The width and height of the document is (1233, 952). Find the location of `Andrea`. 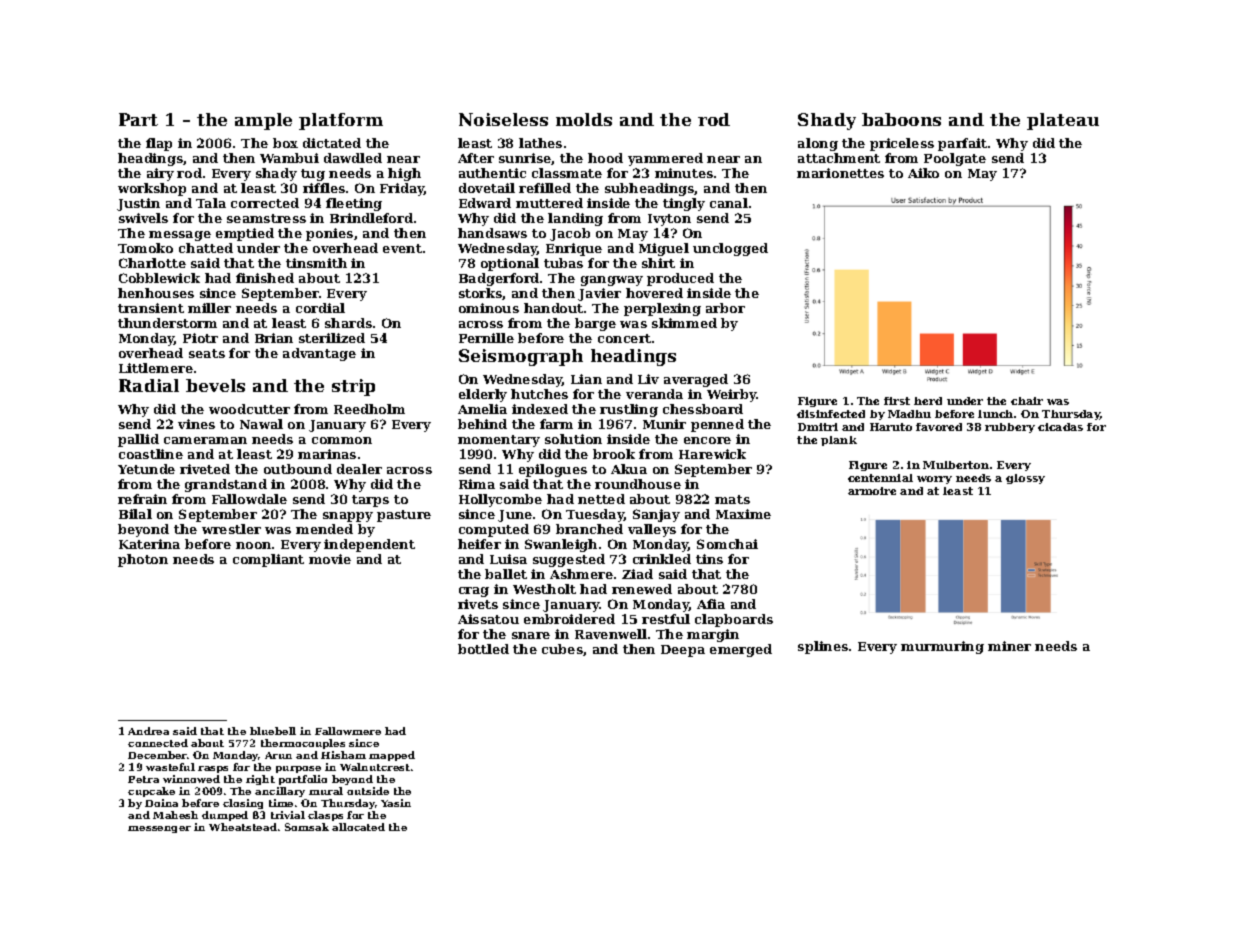

Andrea is located at coordinates (148, 731).
